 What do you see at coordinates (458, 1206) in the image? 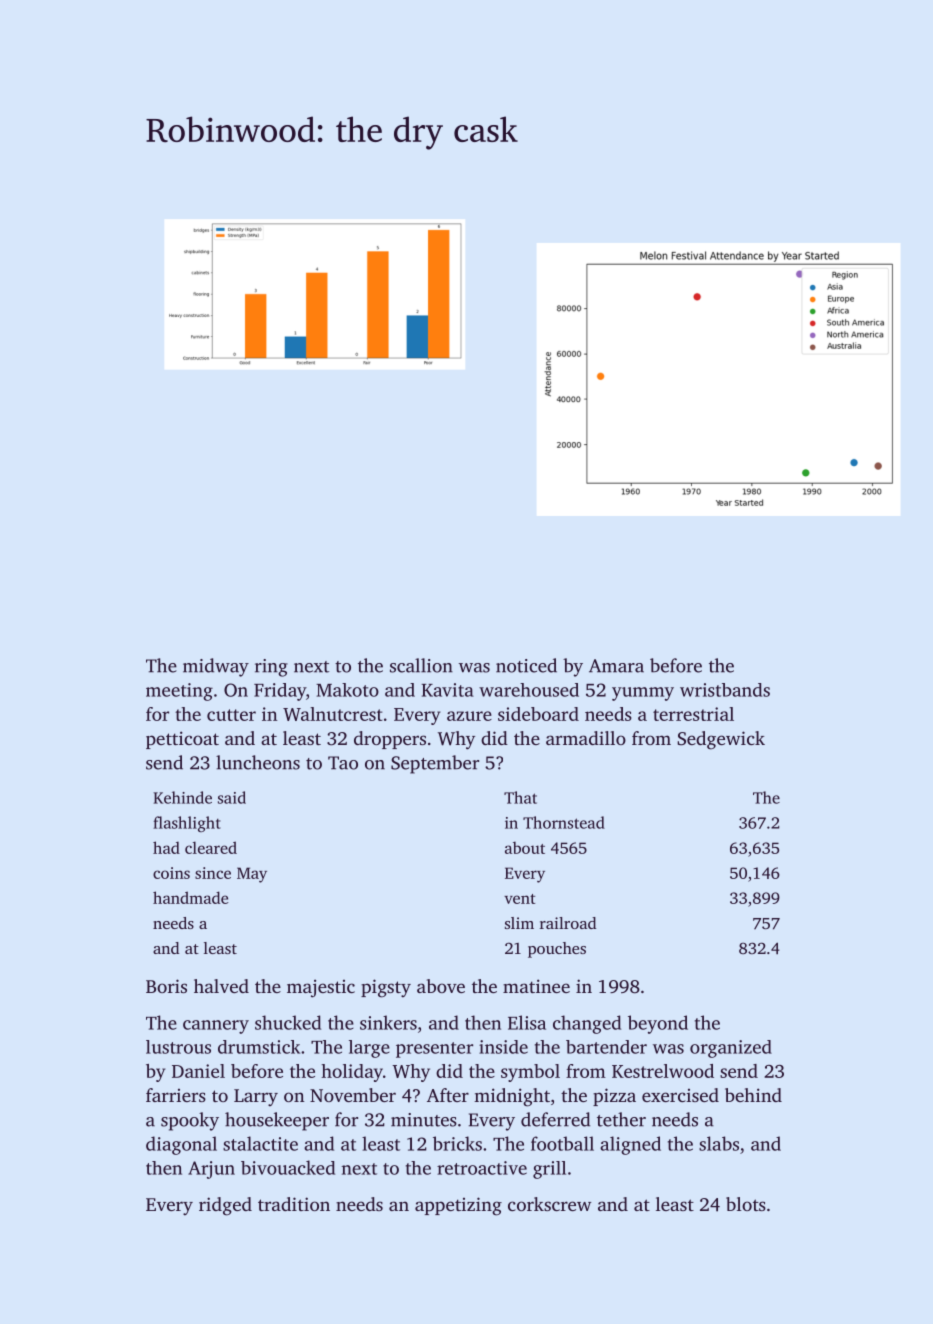
I see `appetizing` at bounding box center [458, 1206].
